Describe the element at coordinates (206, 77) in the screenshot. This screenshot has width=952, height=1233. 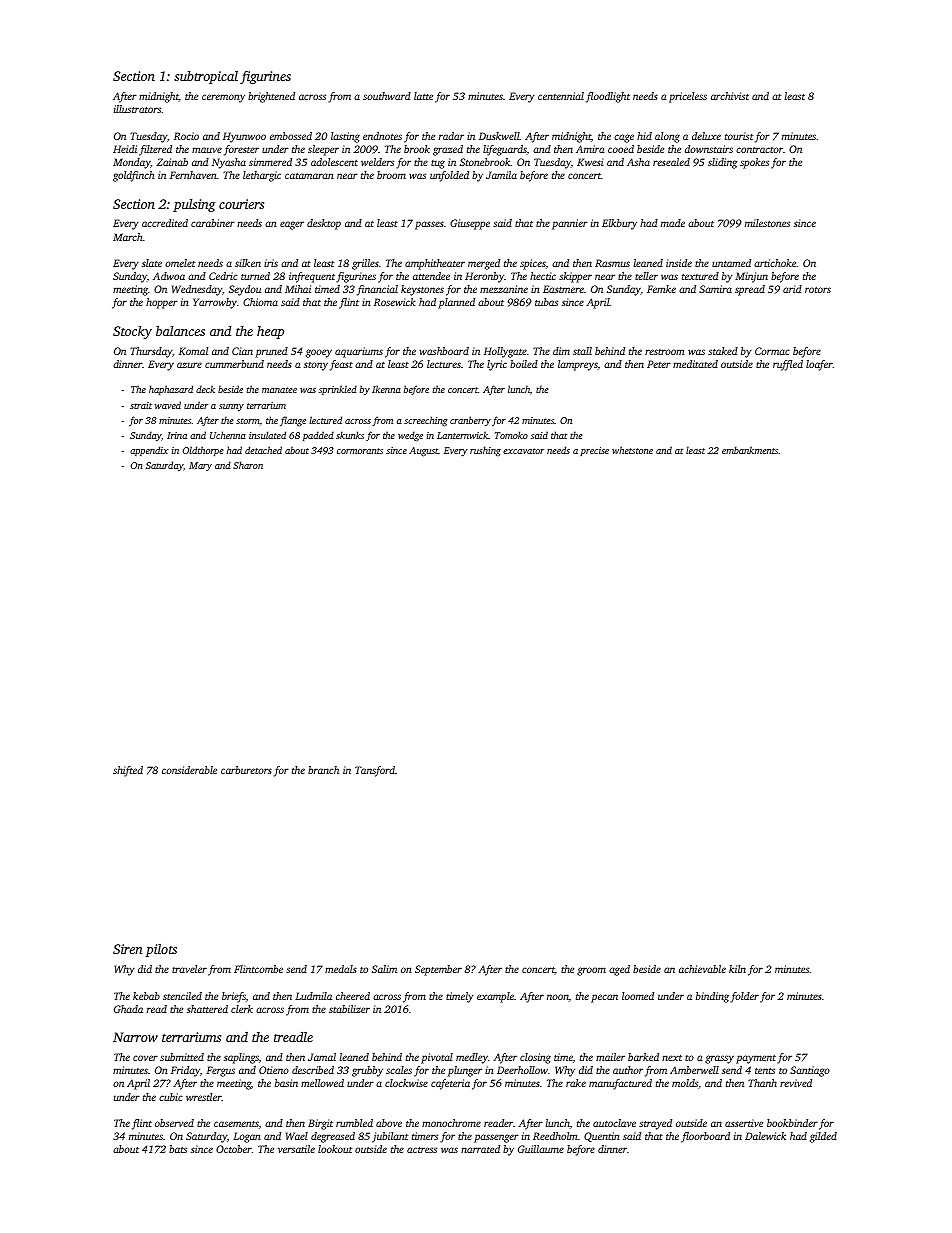
I see `subtropical` at that location.
